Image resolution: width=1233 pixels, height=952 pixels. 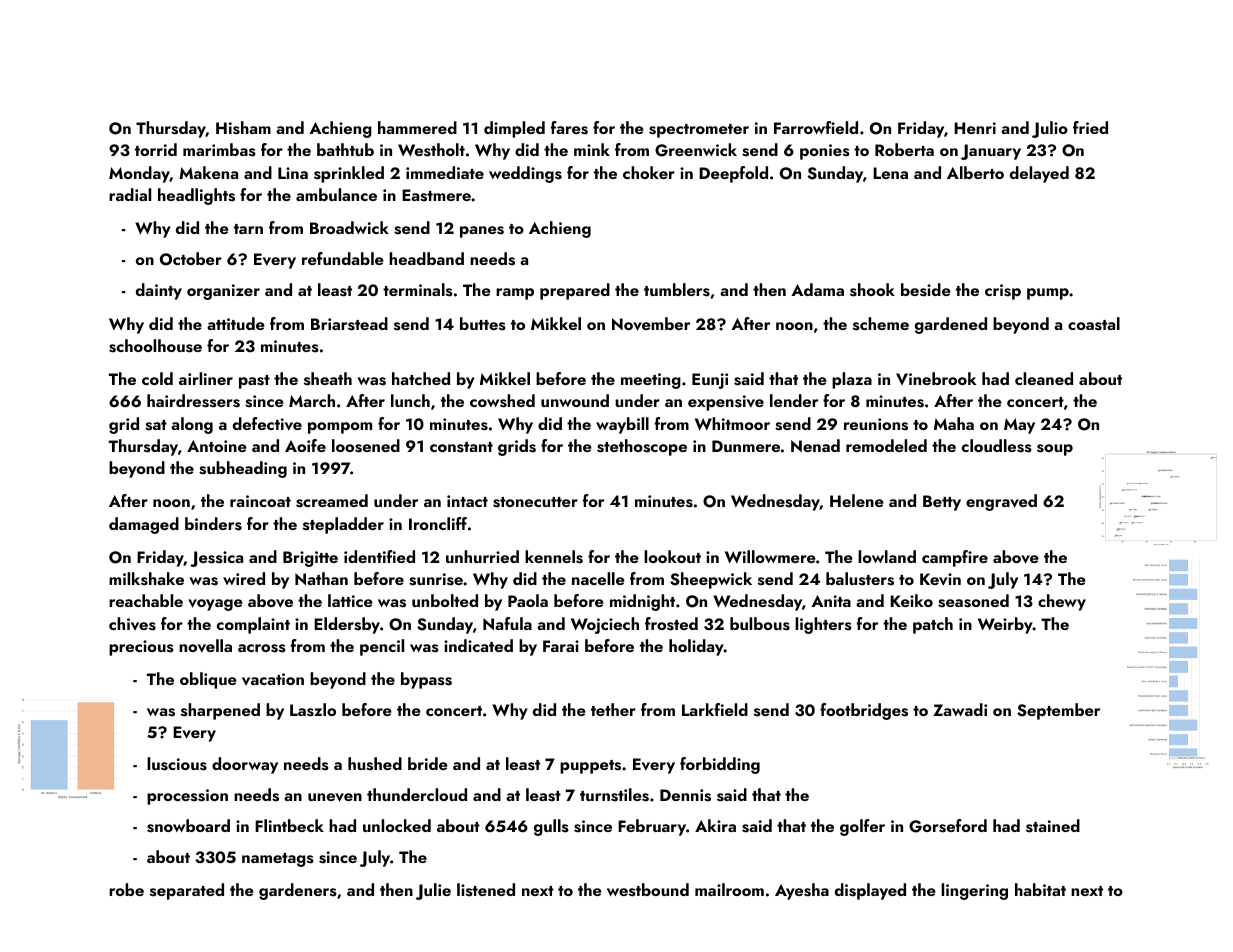 What do you see at coordinates (243, 128) in the image?
I see `Hisham` at bounding box center [243, 128].
